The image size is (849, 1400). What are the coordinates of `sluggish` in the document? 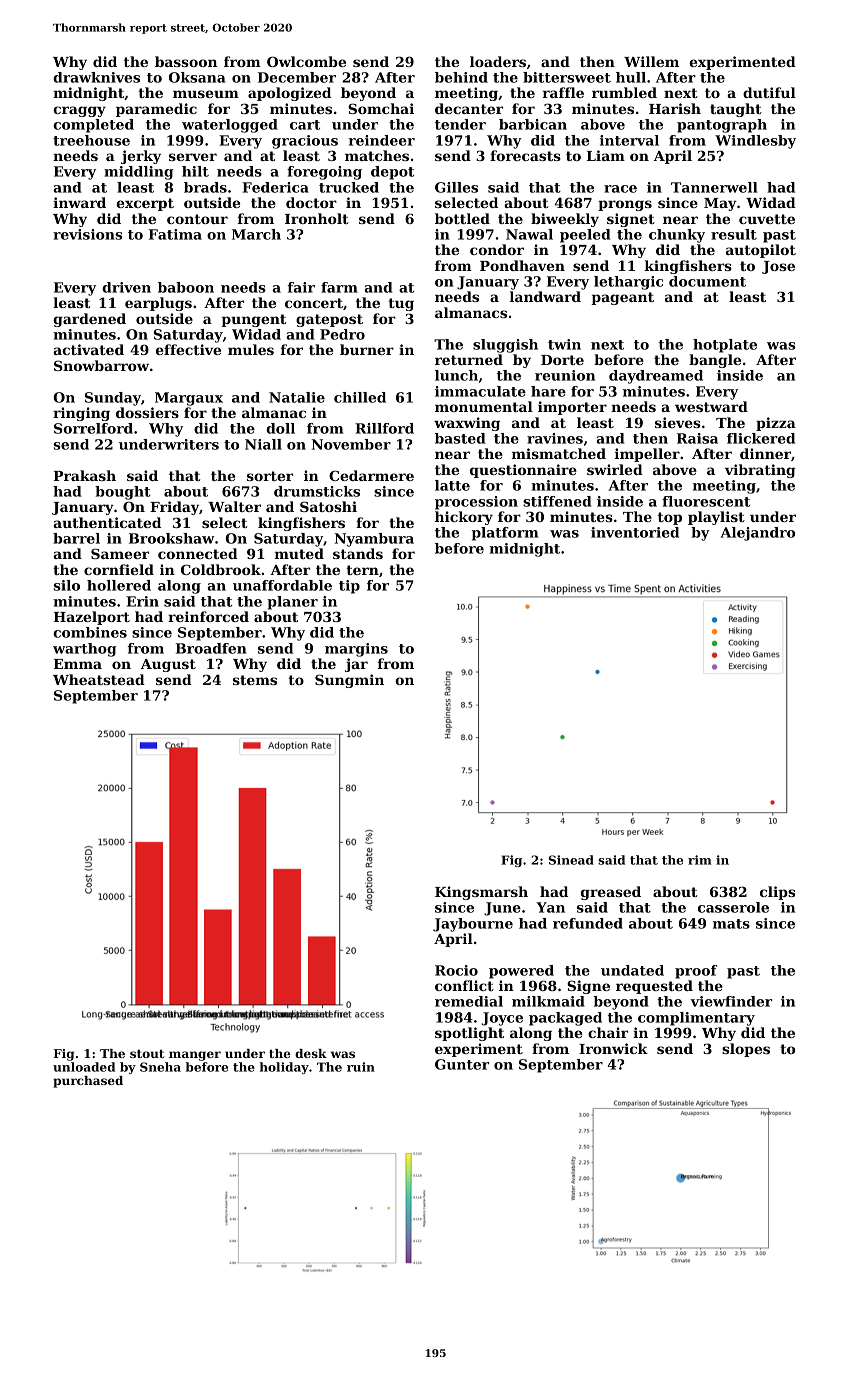 It's located at (505, 346).
